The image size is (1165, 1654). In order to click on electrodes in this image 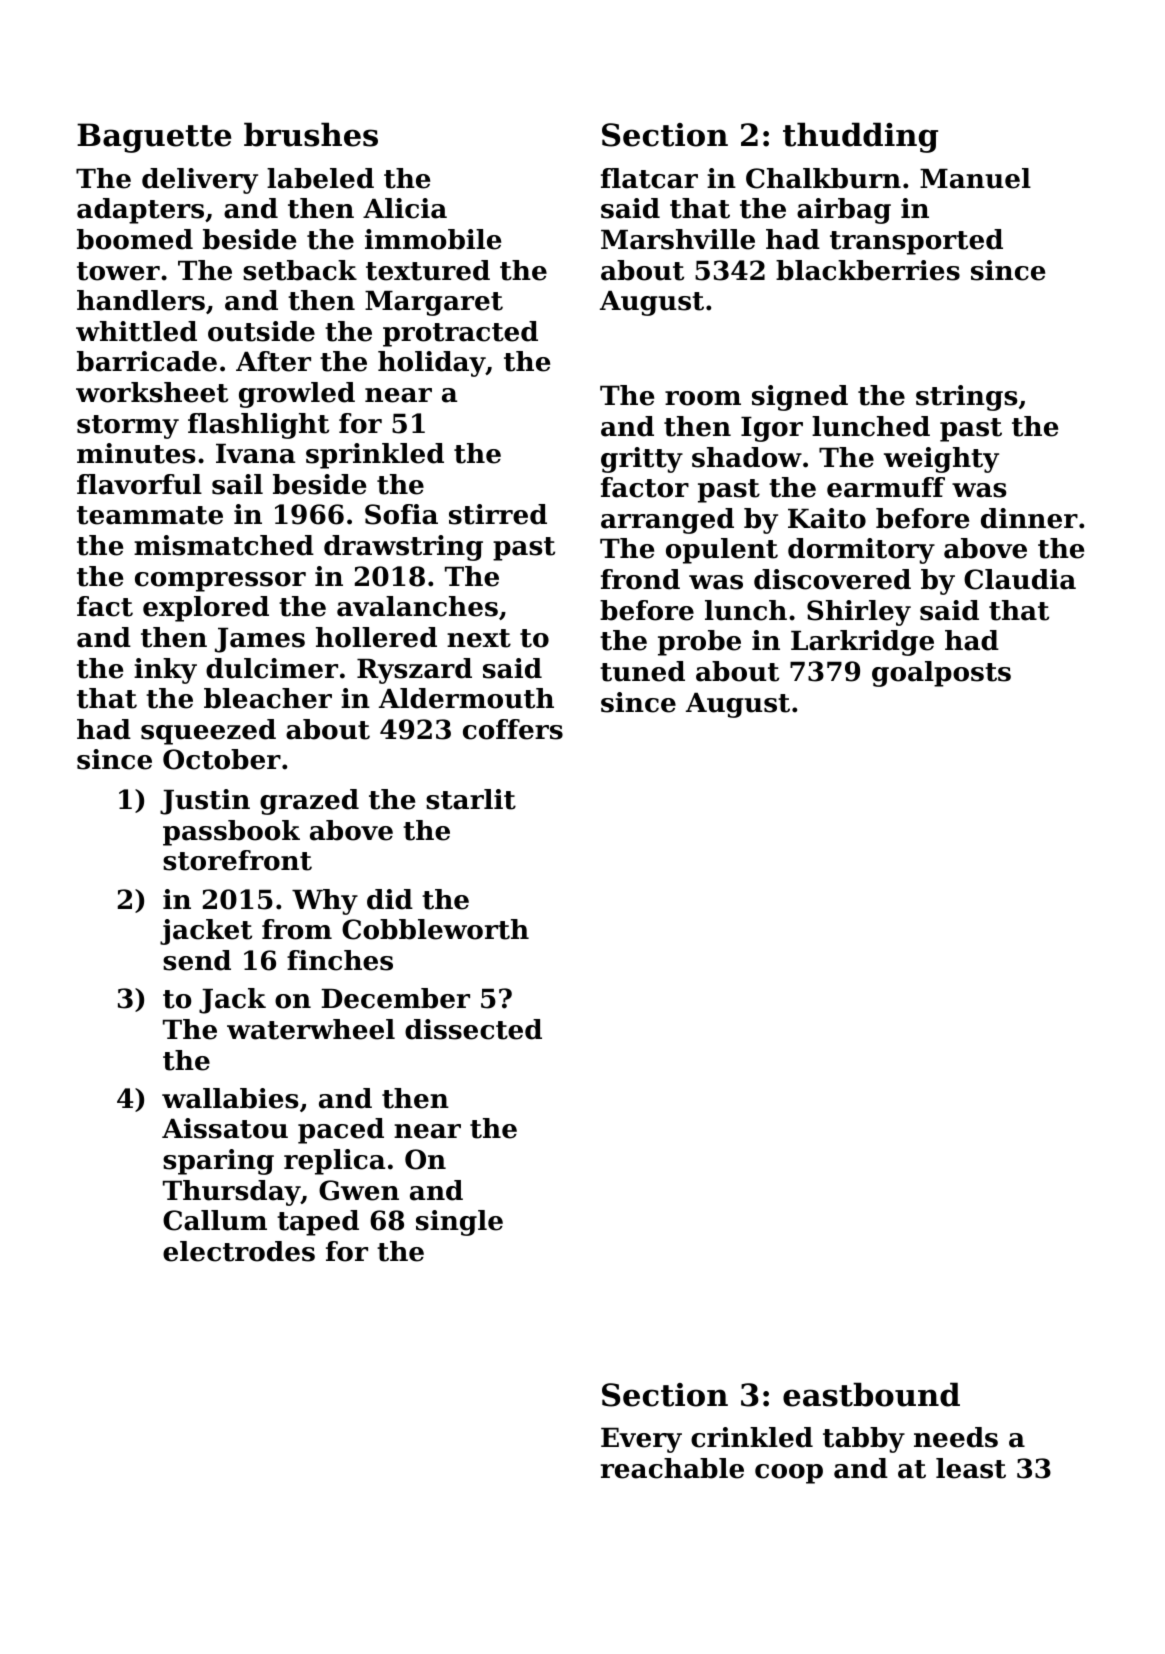, I will do `click(239, 1251)`.
